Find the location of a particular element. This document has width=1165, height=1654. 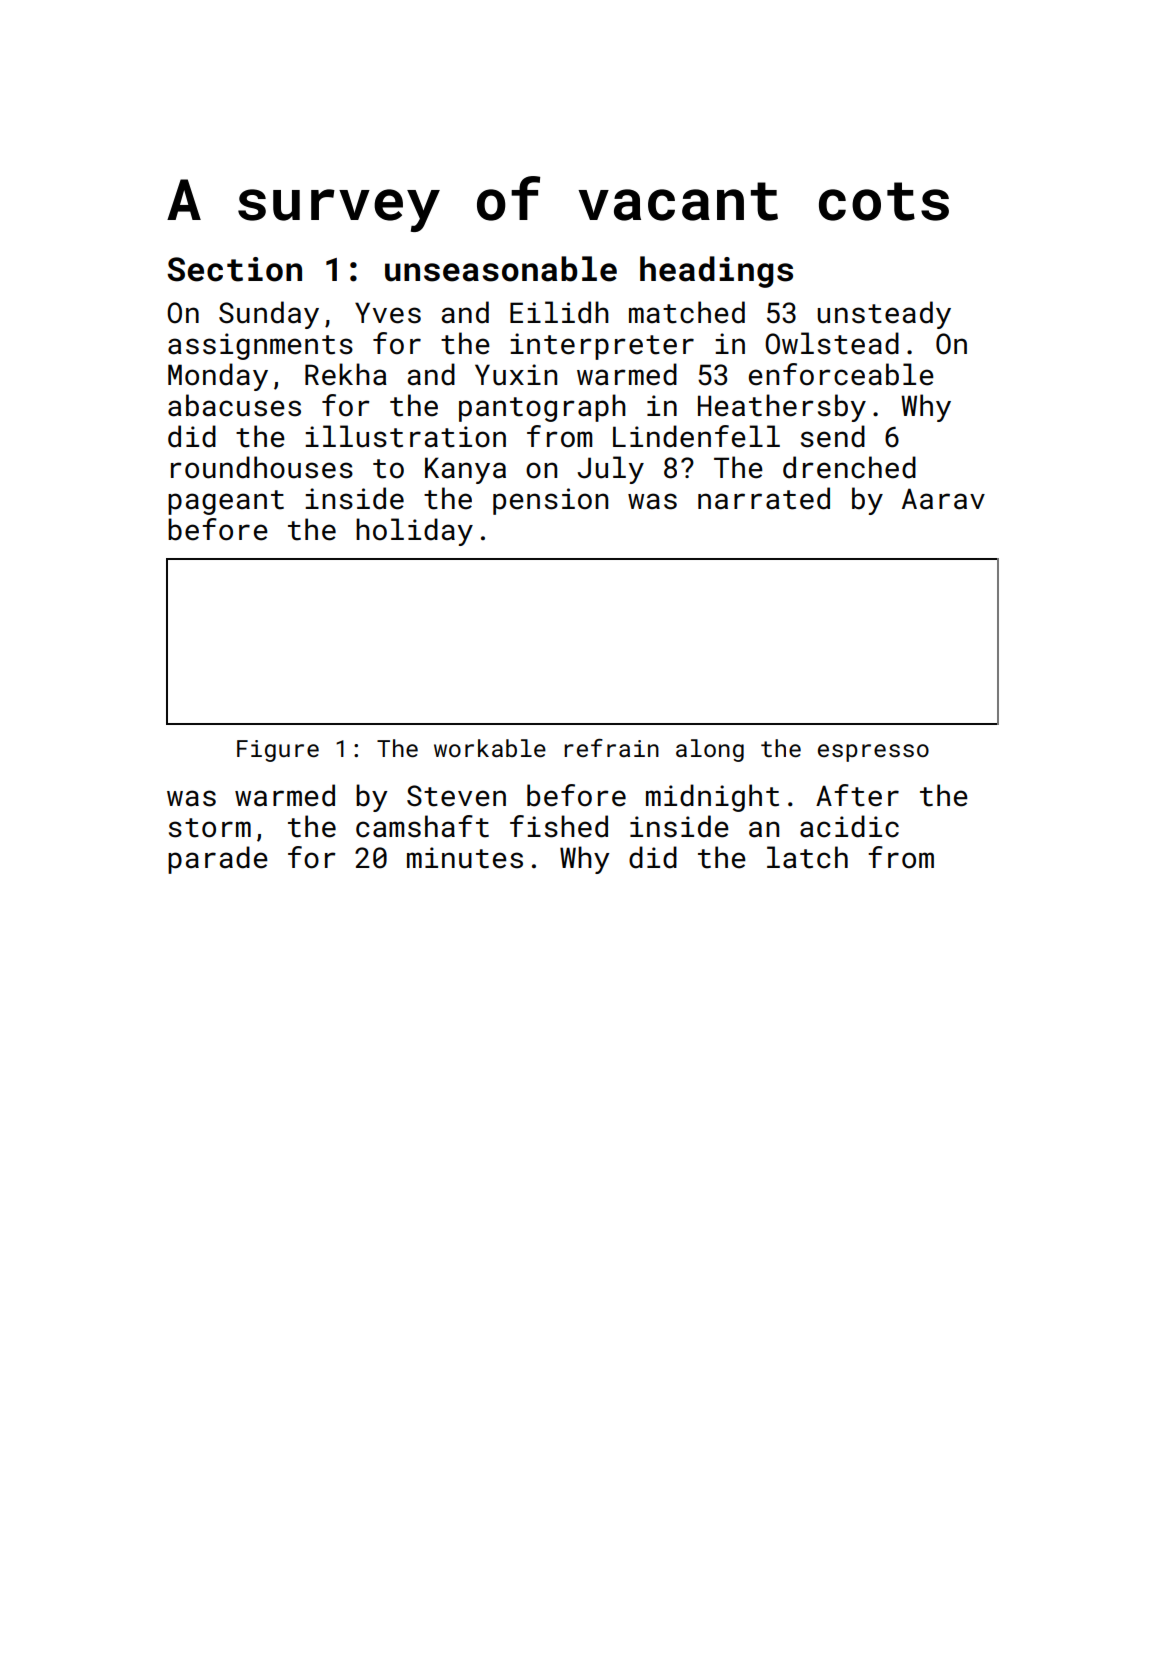

Owlstead is located at coordinates (832, 343).
